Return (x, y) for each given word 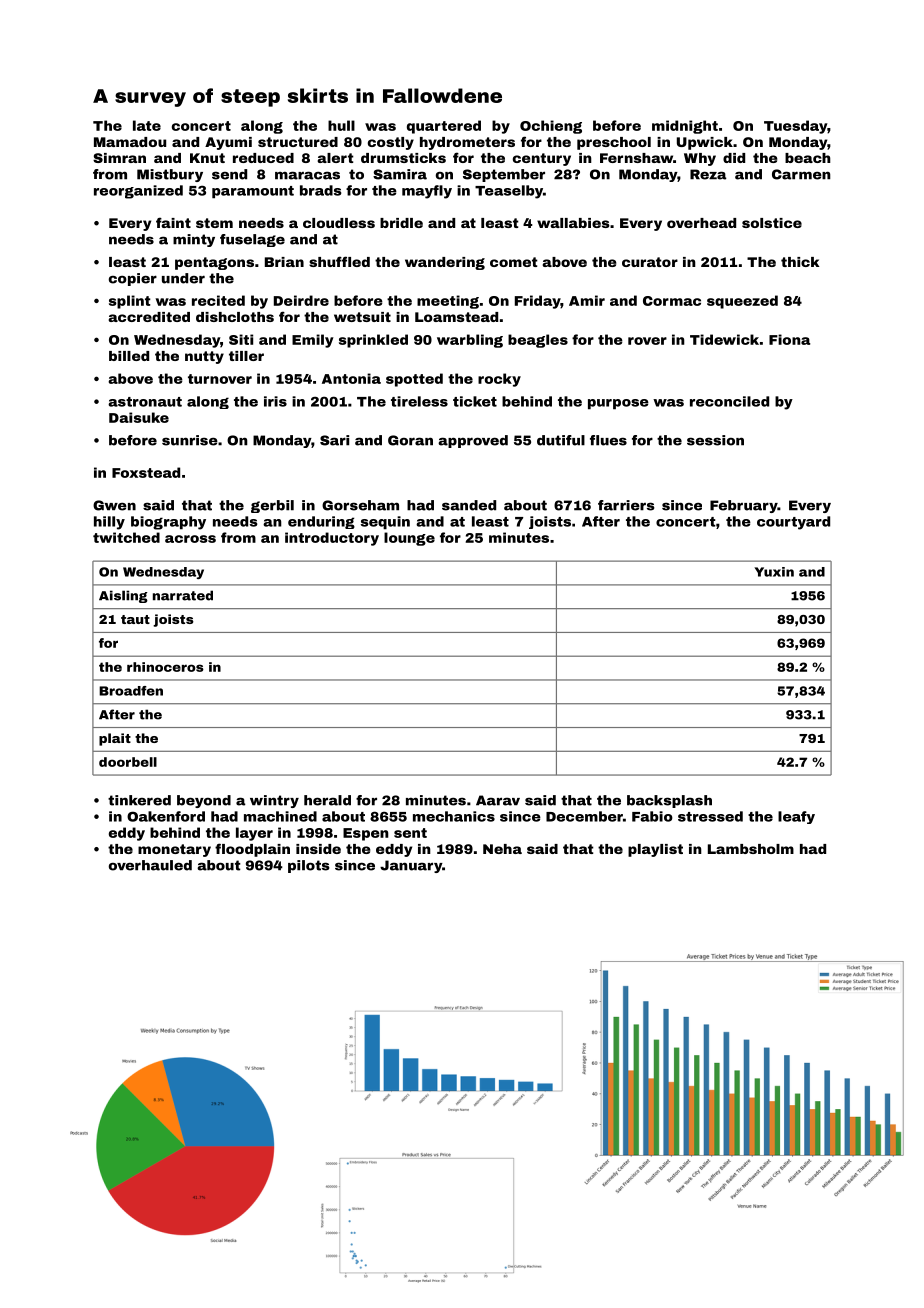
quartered (444, 127)
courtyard (793, 523)
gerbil (272, 506)
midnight (685, 127)
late (147, 125)
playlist (655, 850)
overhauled (150, 865)
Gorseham (360, 505)
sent (410, 833)
